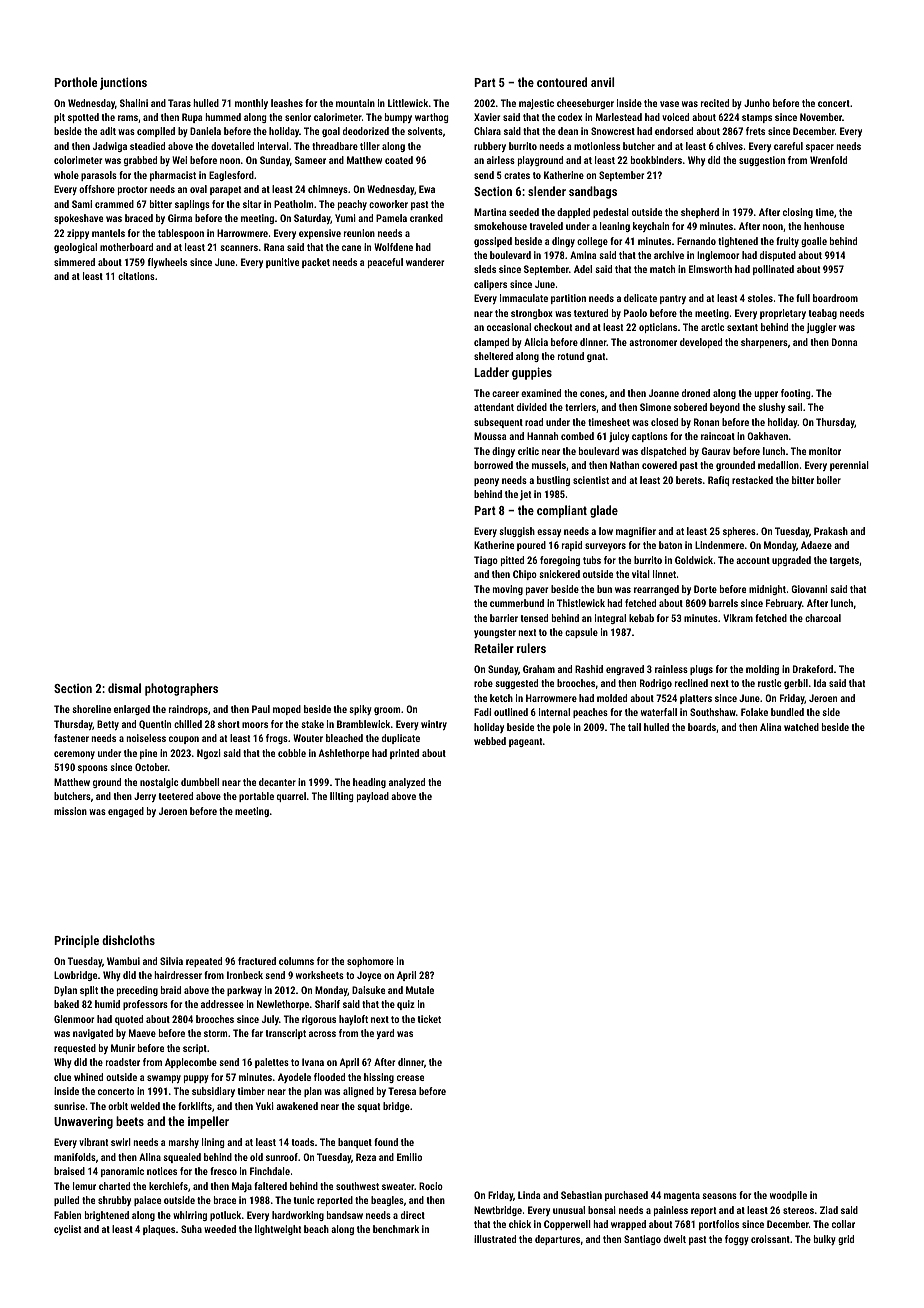 The image size is (924, 1308). Describe the element at coordinates (829, 480) in the document. I see `boiler` at that location.
